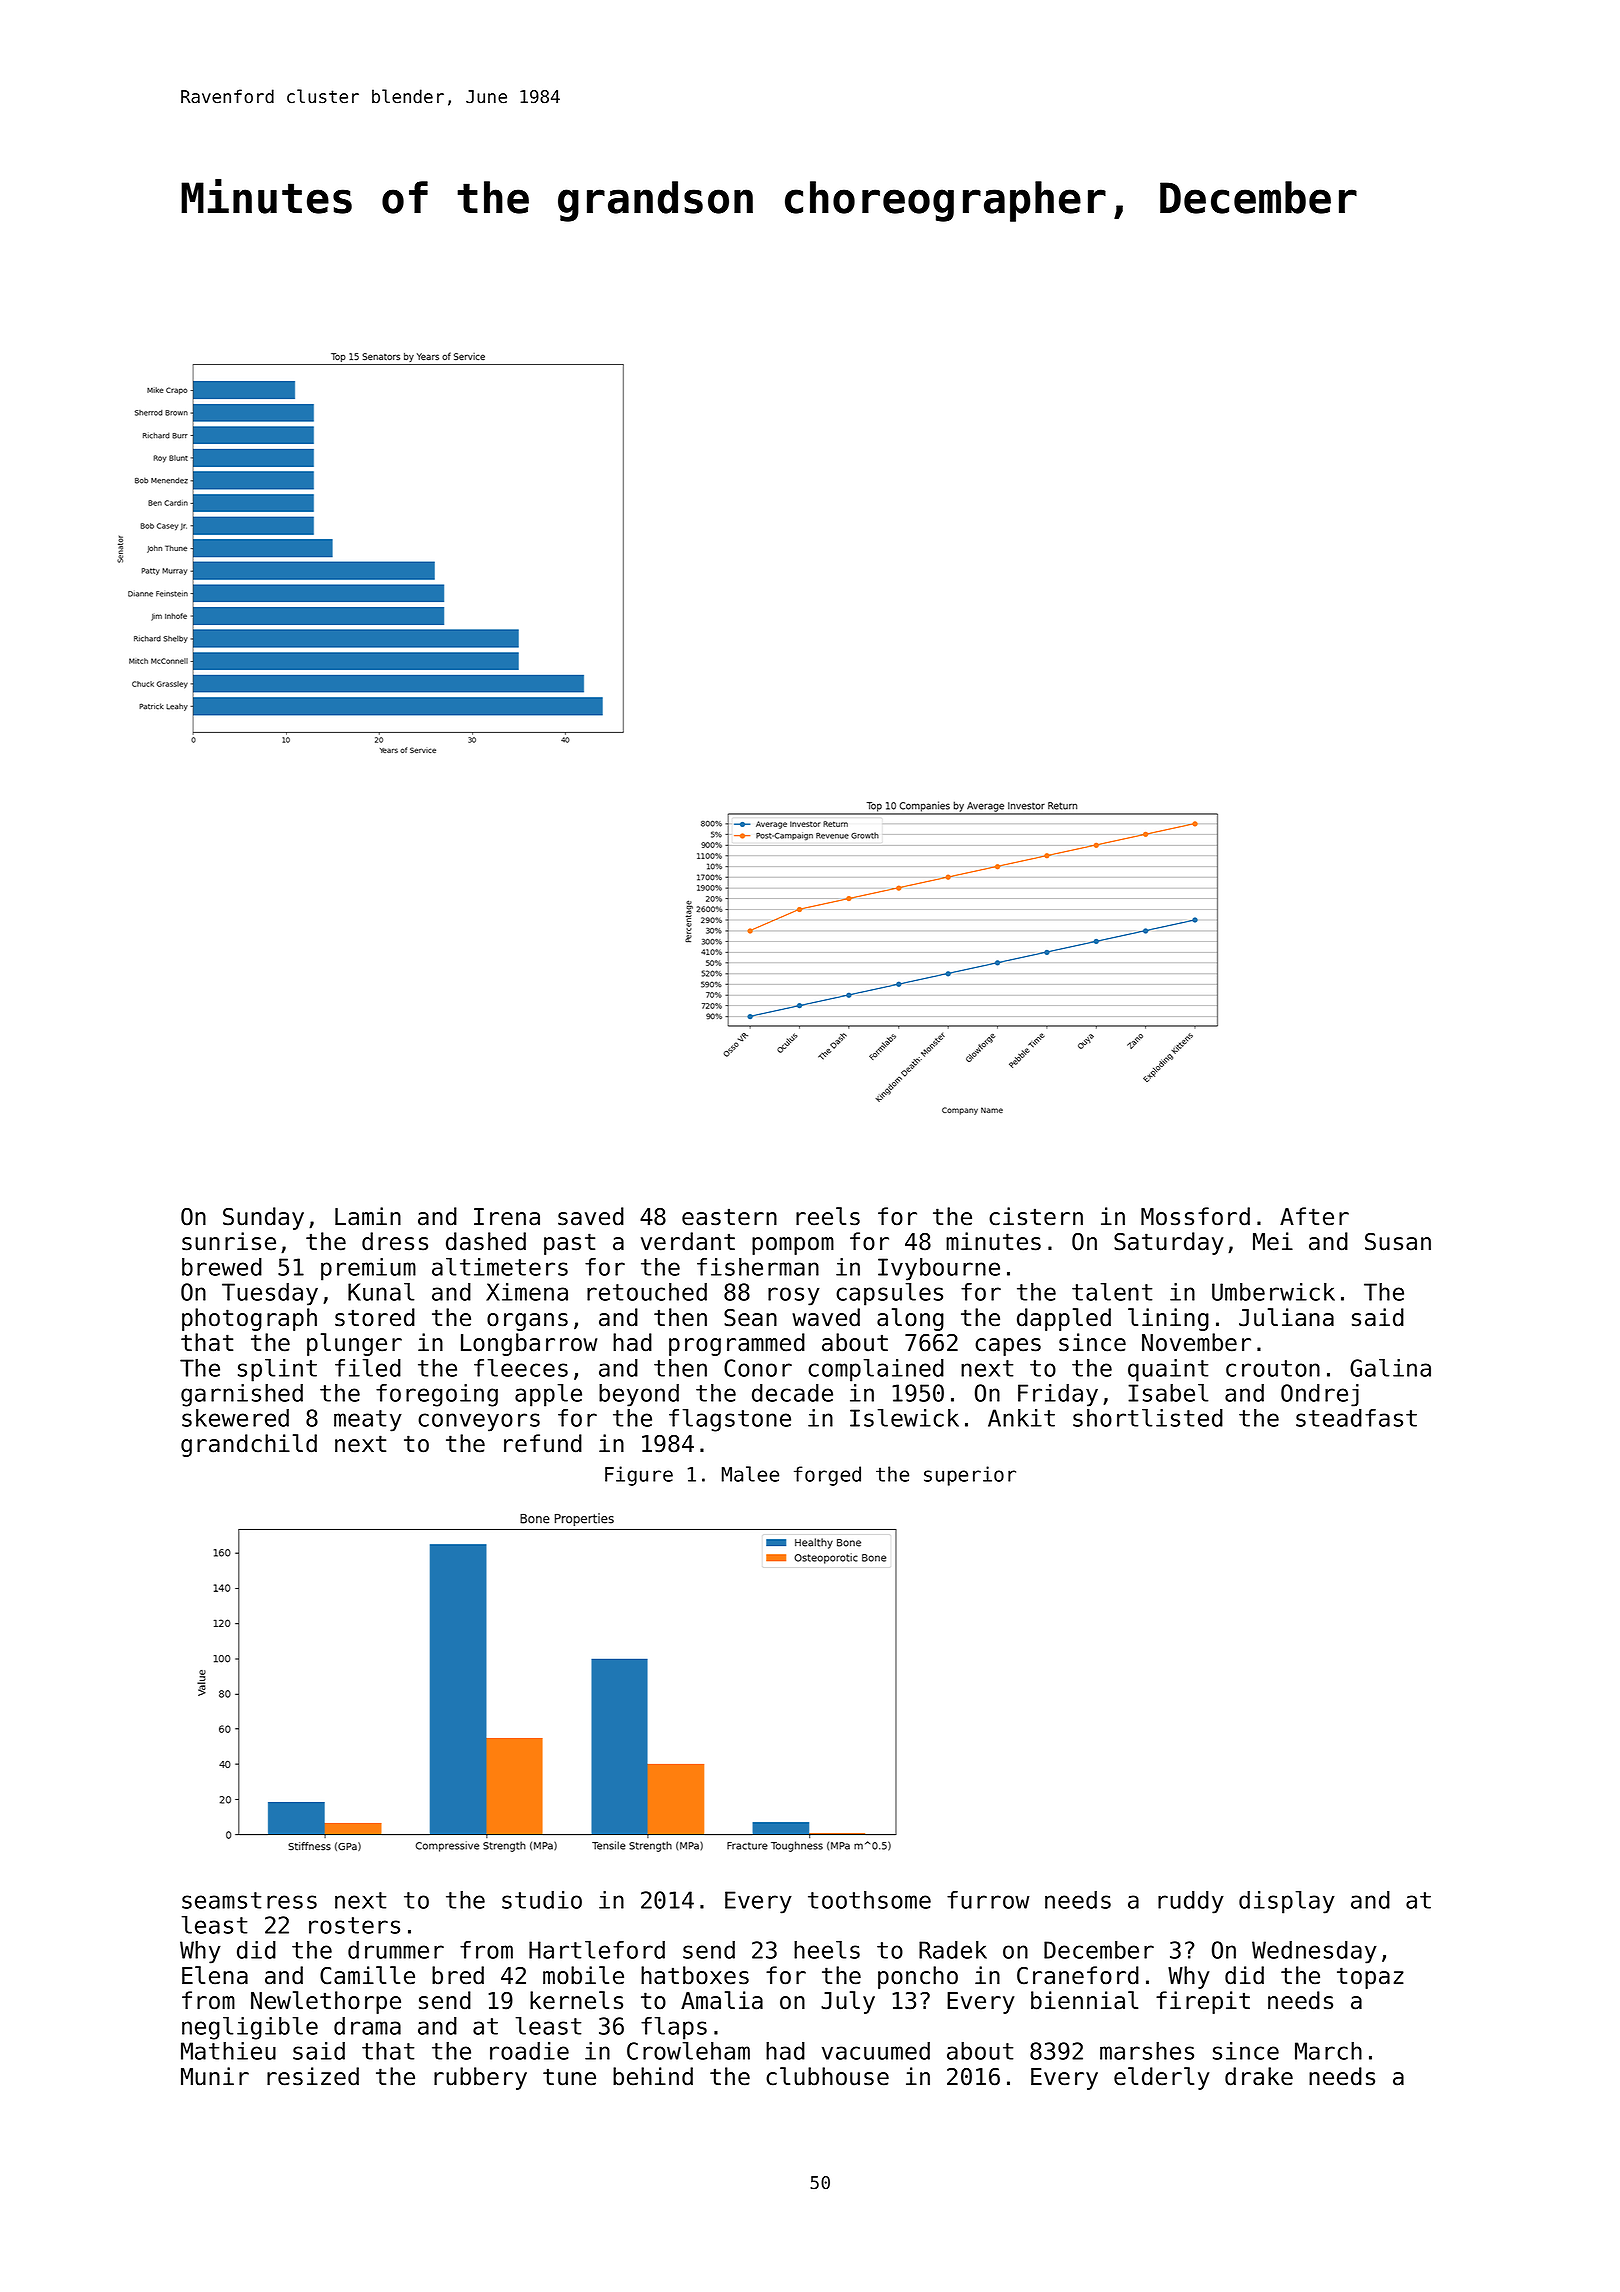 The height and width of the image is (2292, 1620). What do you see at coordinates (988, 1900) in the image?
I see `furrow` at bounding box center [988, 1900].
